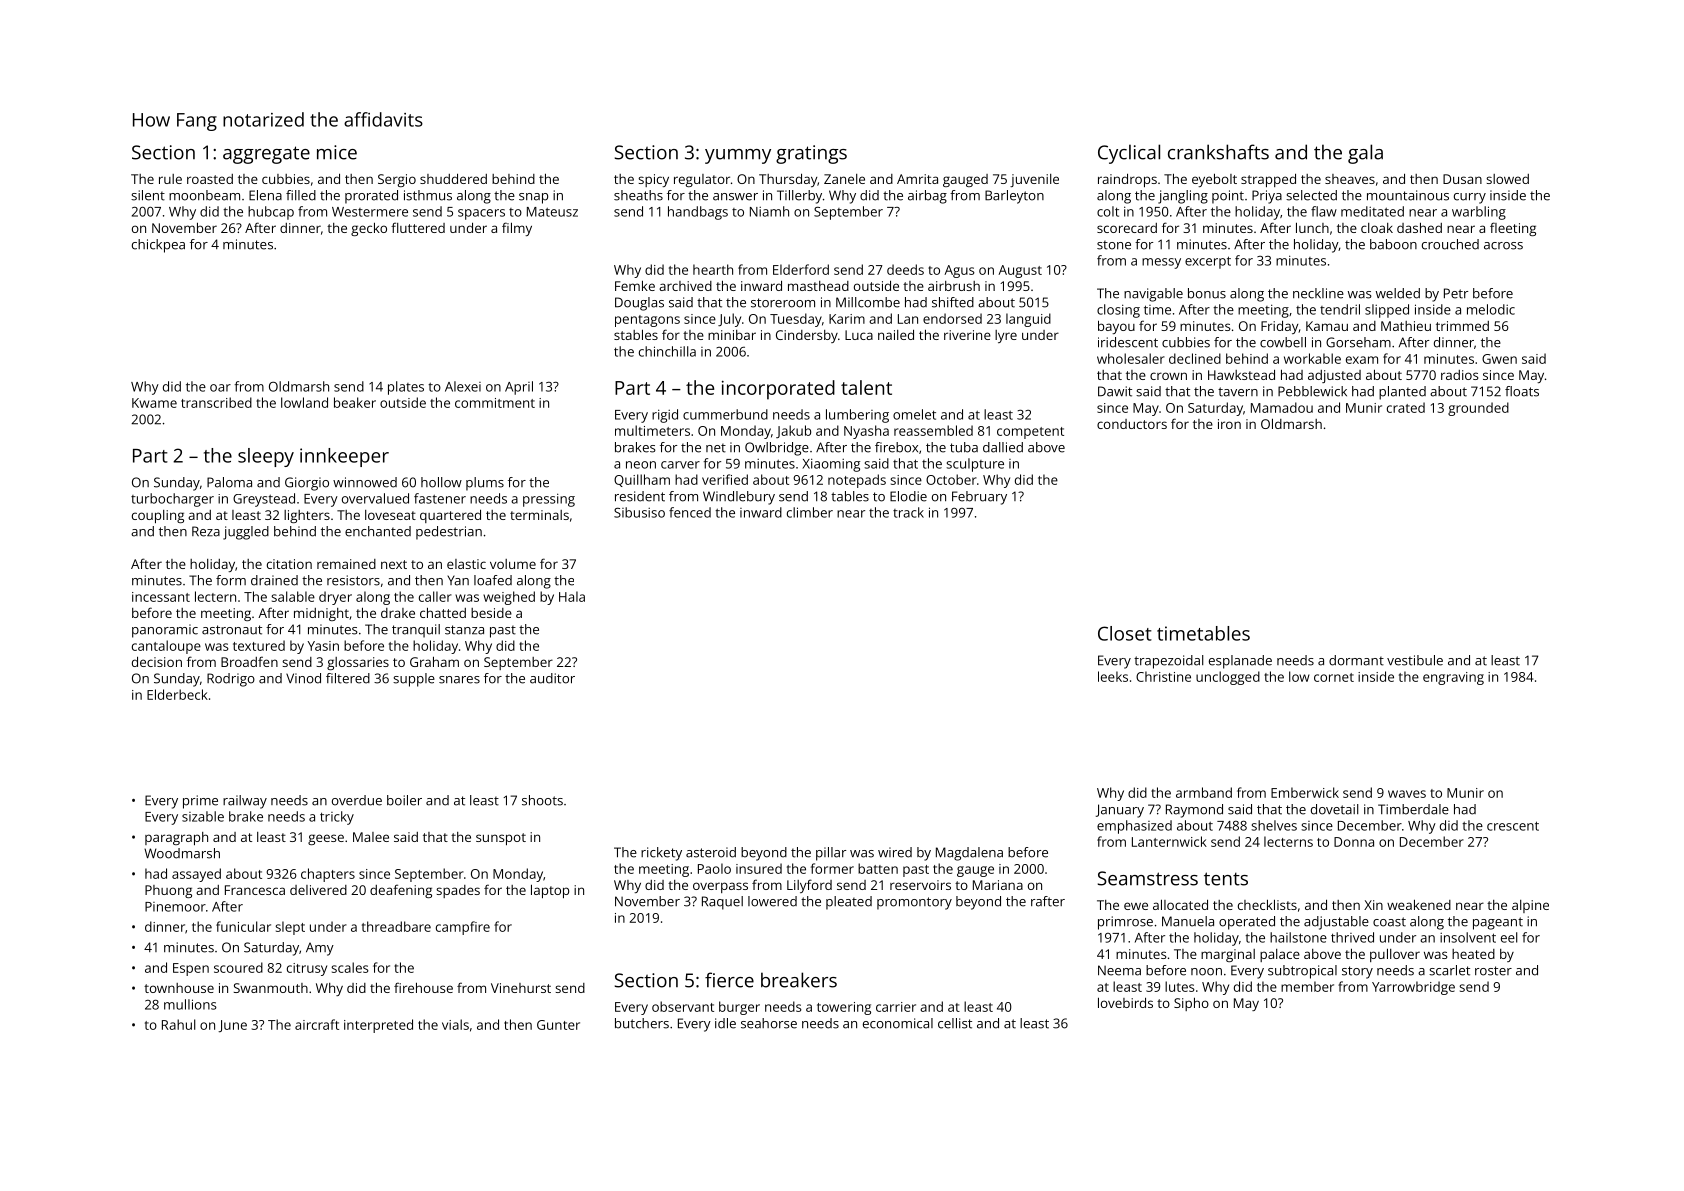 Image resolution: width=1684 pixels, height=1191 pixels. Describe the element at coordinates (1229, 424) in the screenshot. I see `iron` at that location.
